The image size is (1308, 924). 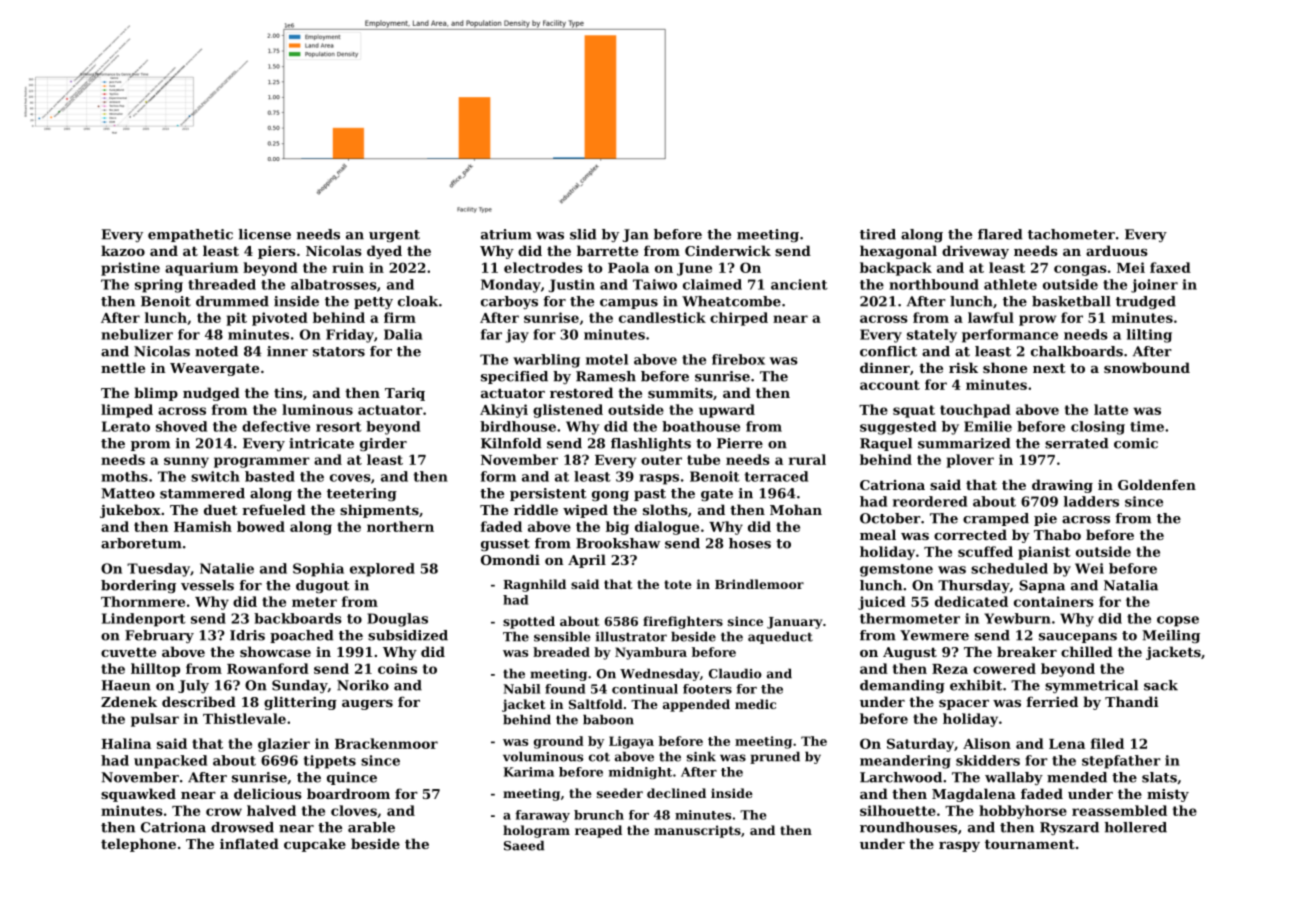 What do you see at coordinates (583, 234) in the screenshot?
I see `slid` at bounding box center [583, 234].
